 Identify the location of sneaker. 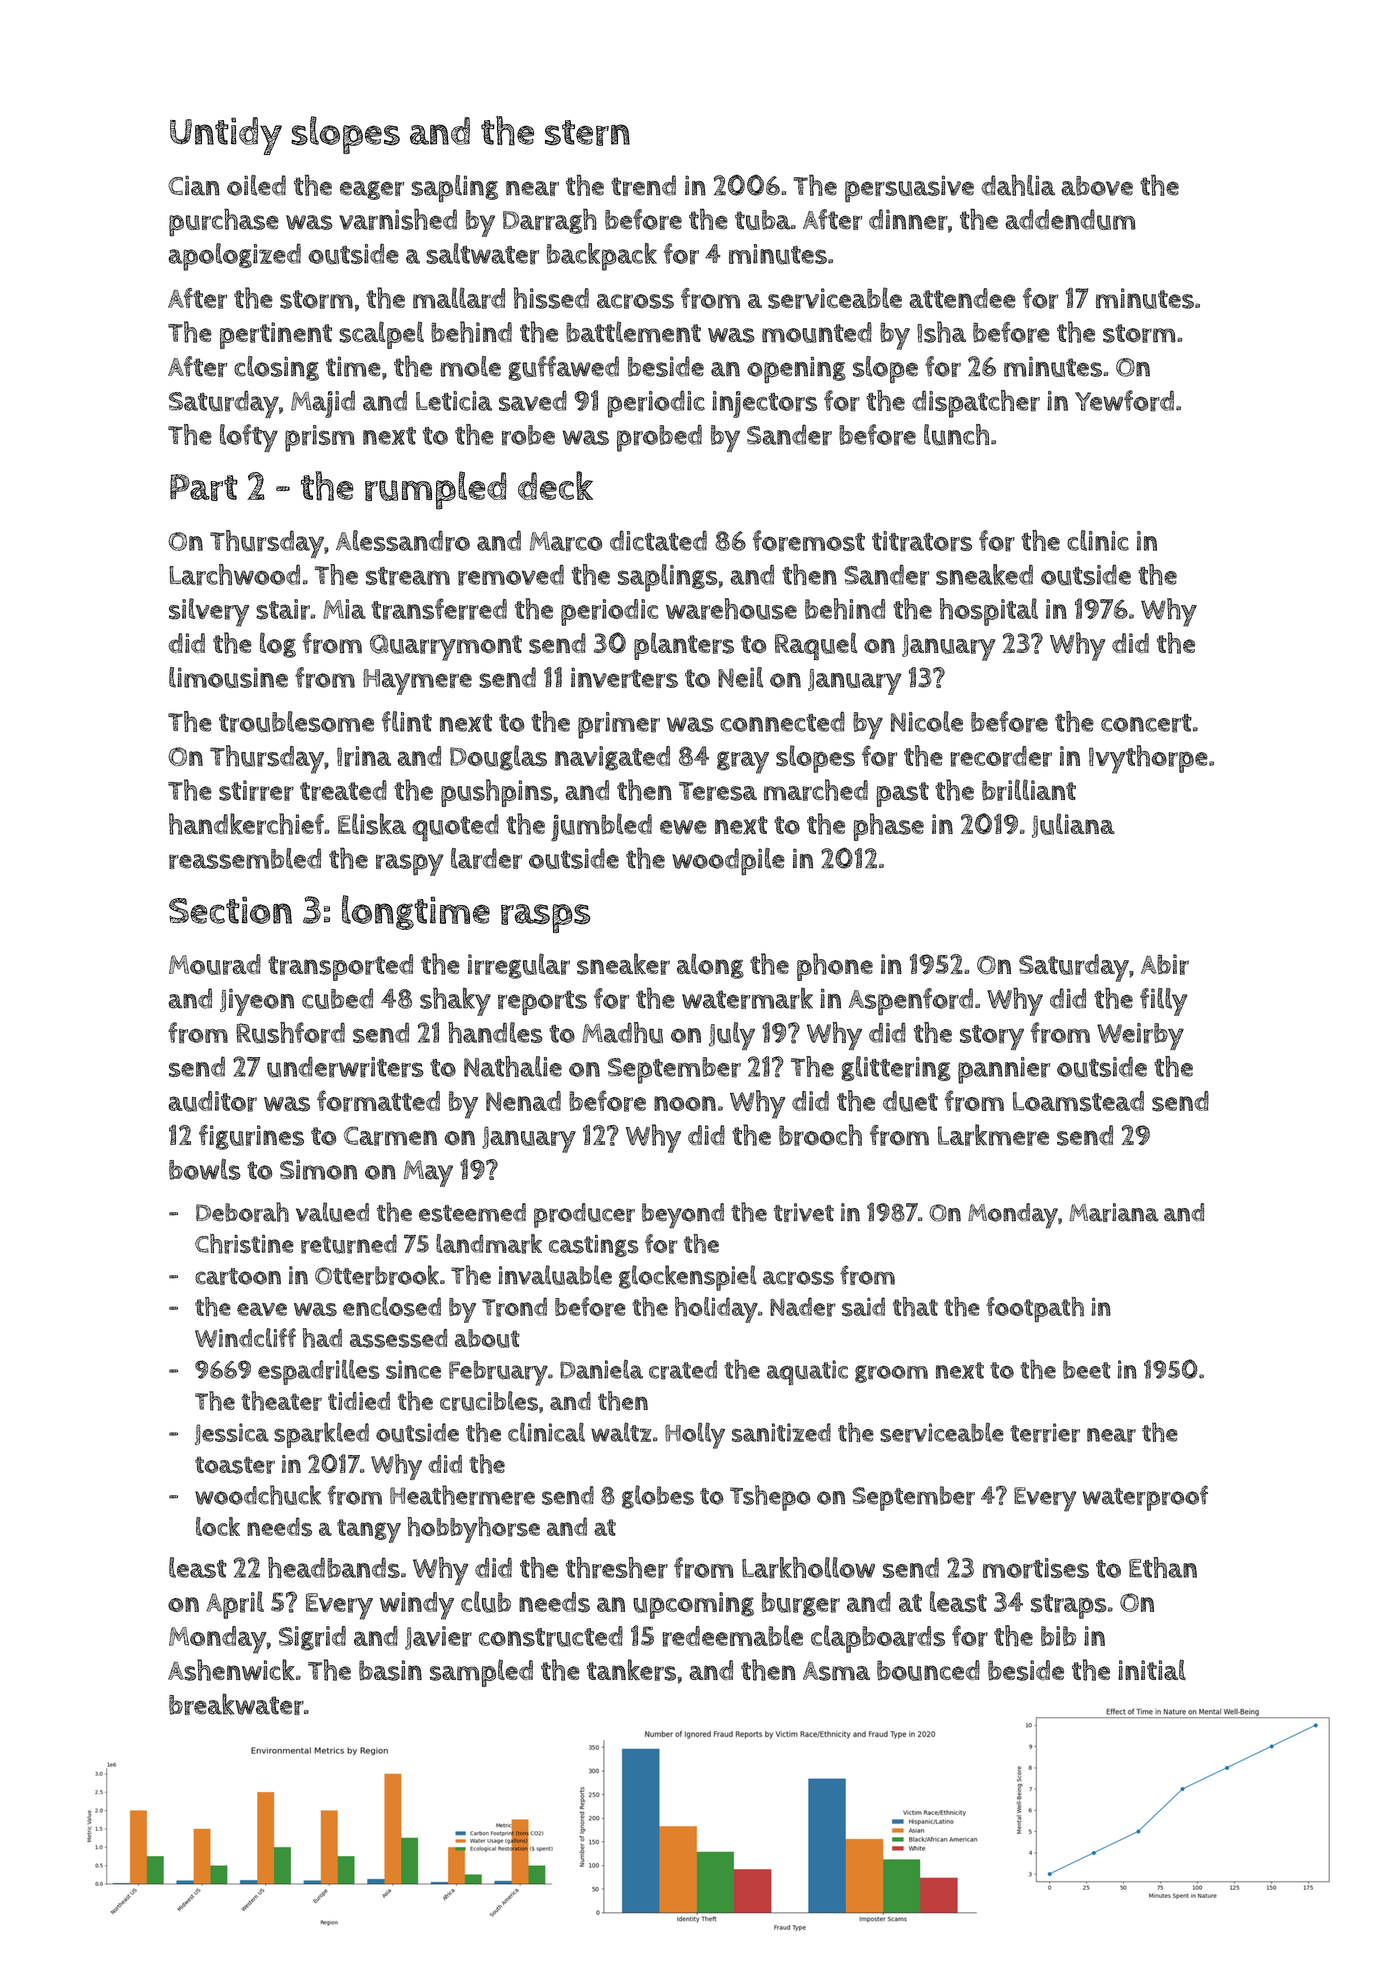
(623, 964).
